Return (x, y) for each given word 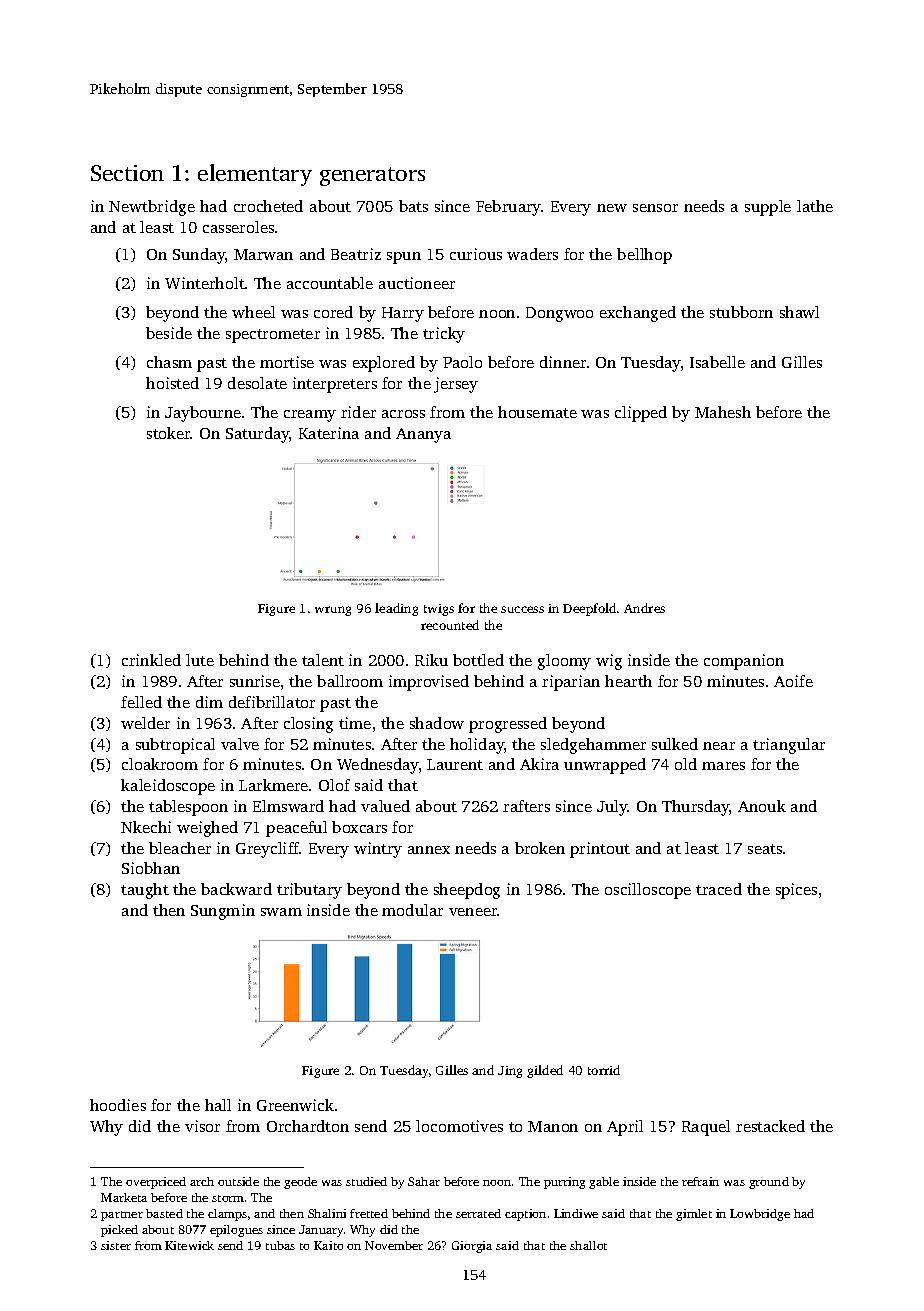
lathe (815, 206)
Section (127, 173)
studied (366, 1181)
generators (372, 176)
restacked (770, 1126)
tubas (280, 1245)
